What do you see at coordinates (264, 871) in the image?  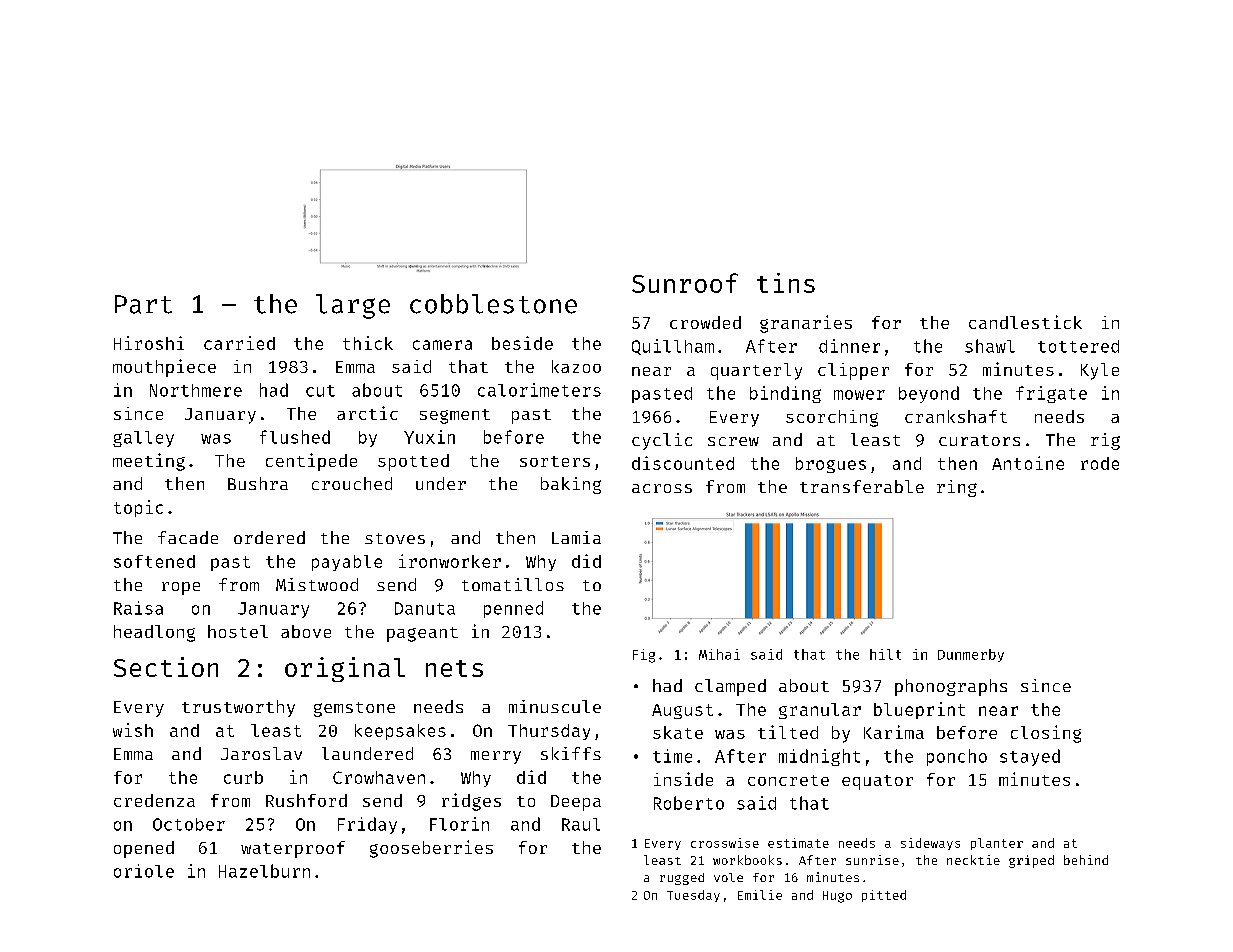 I see `Hazelburn` at bounding box center [264, 871].
